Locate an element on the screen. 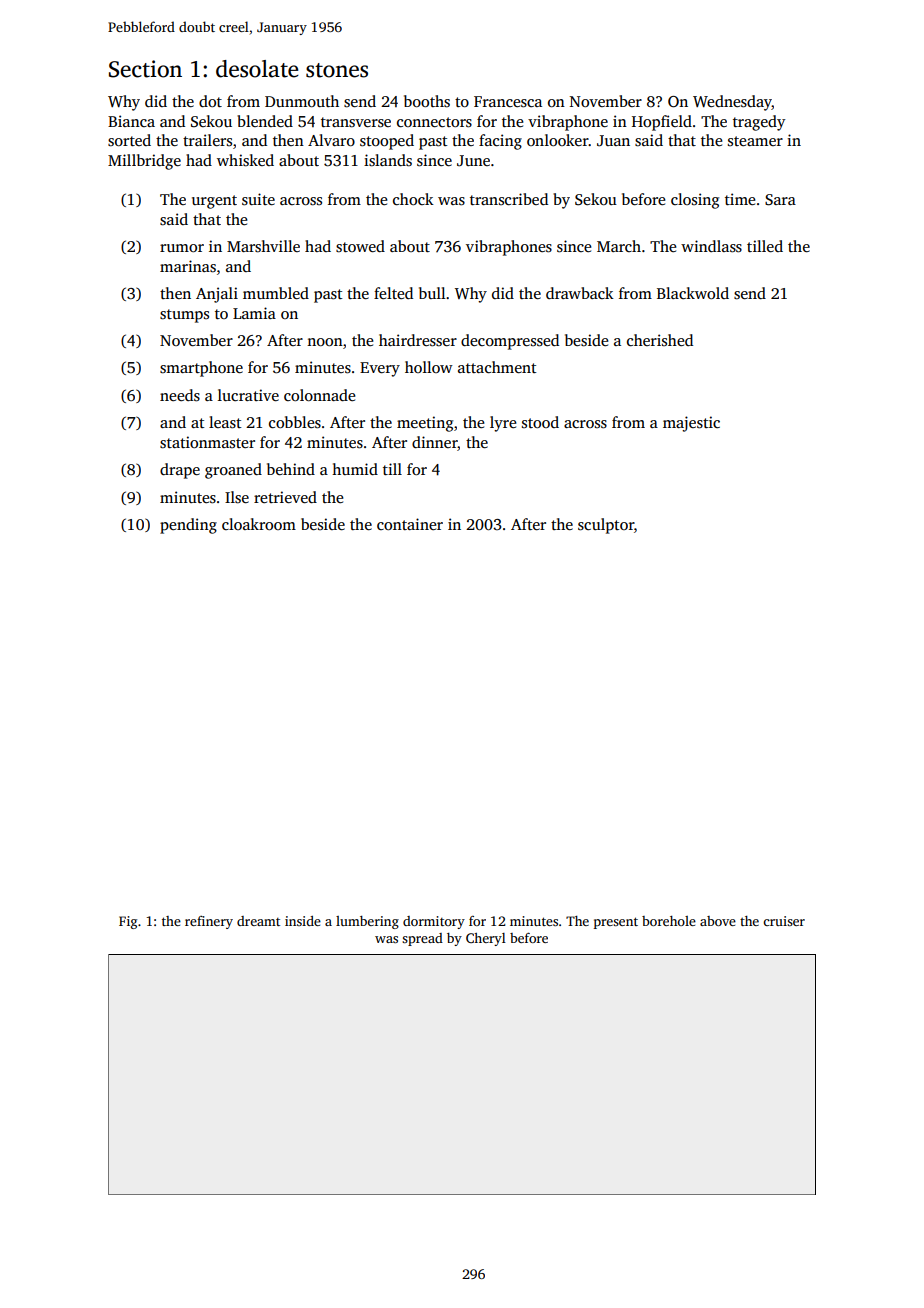  sculptor is located at coordinates (606, 526).
